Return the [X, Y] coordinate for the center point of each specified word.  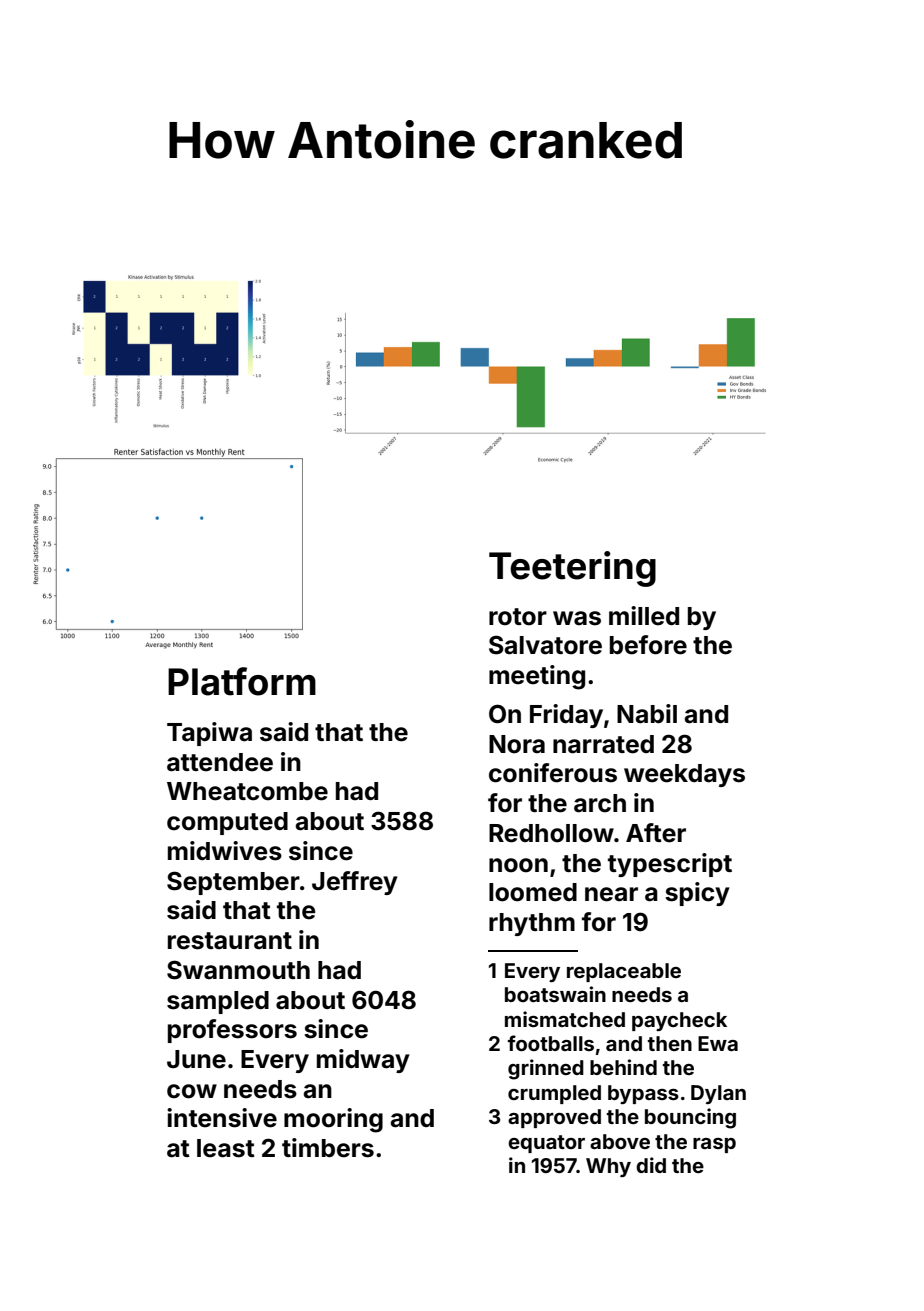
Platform [242, 681]
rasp [714, 1145]
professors [232, 1031]
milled [644, 616]
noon [518, 865]
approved [554, 1118]
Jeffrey [355, 883]
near [611, 894]
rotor [518, 617]
